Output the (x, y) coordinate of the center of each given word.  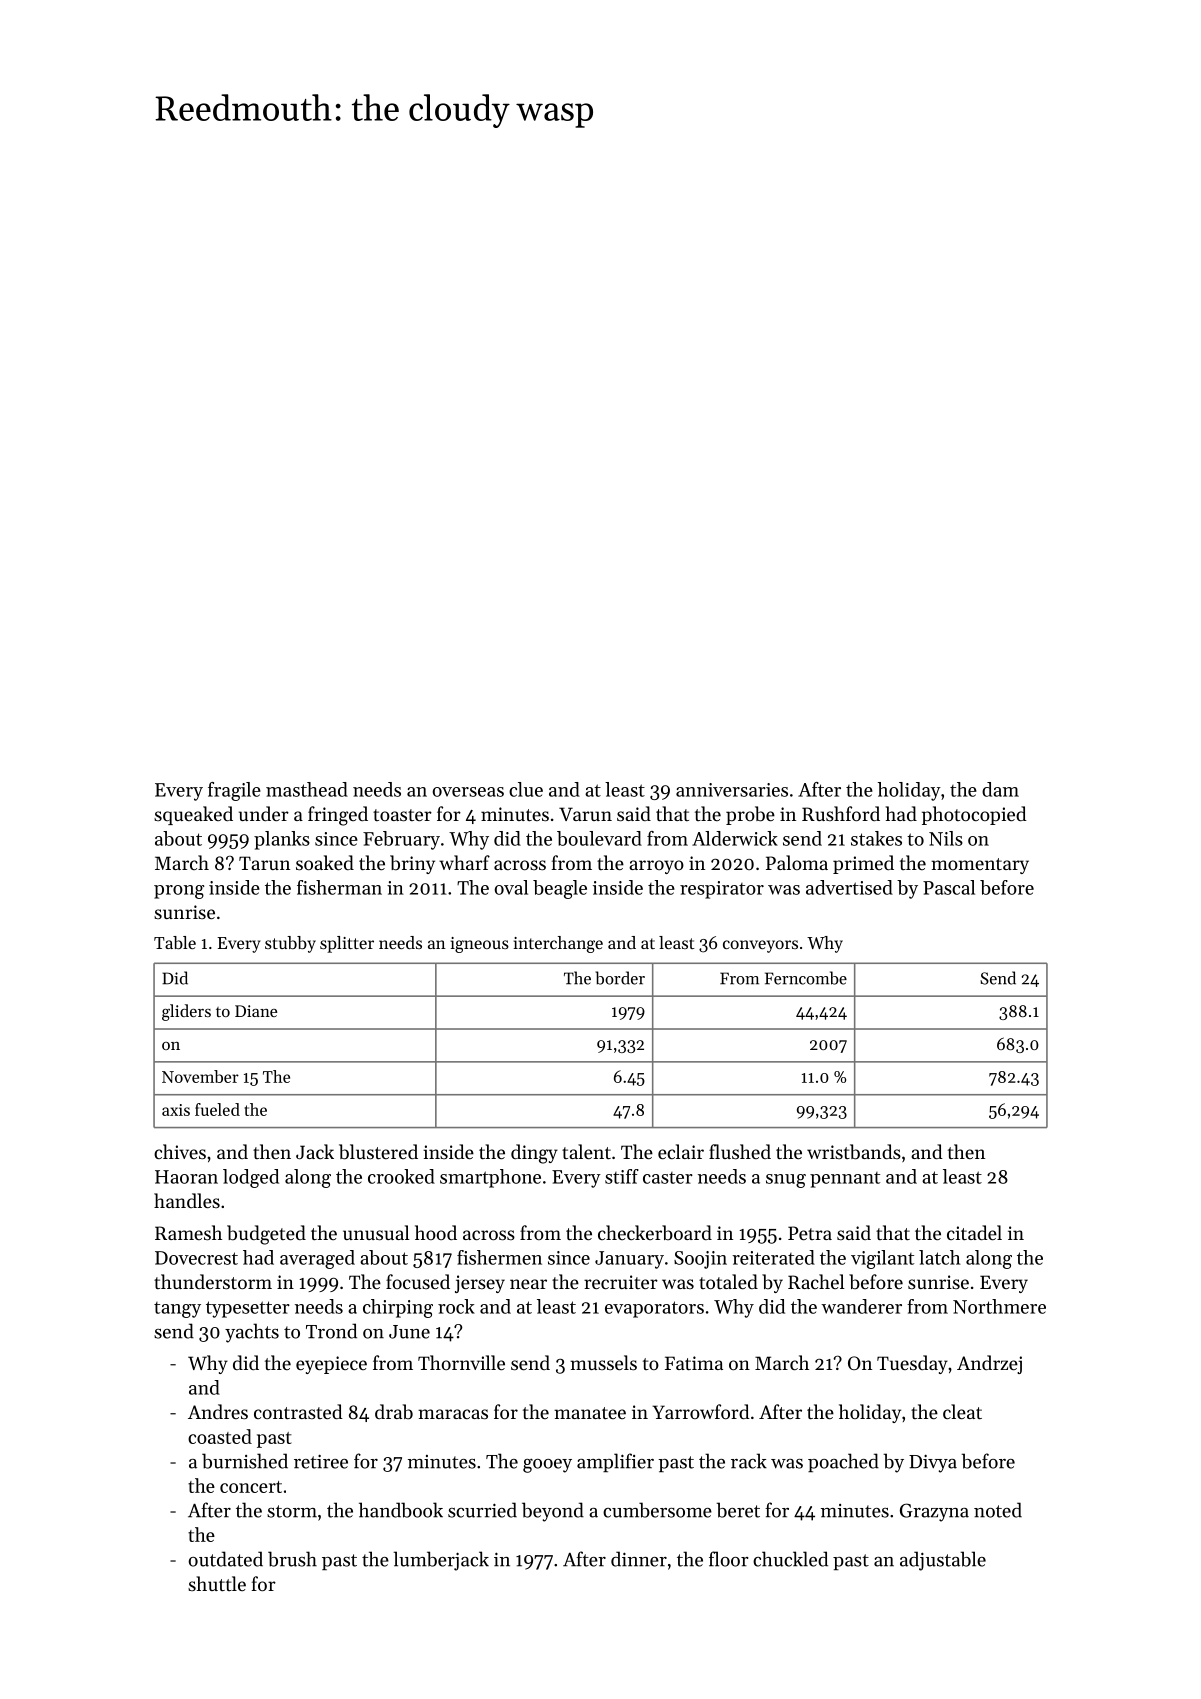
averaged (317, 1259)
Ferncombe (806, 978)
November (200, 1076)
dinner (639, 1559)
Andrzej (989, 1364)
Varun (585, 814)
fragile (234, 791)
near (528, 1284)
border (620, 978)
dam (1000, 789)
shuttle (217, 1583)
